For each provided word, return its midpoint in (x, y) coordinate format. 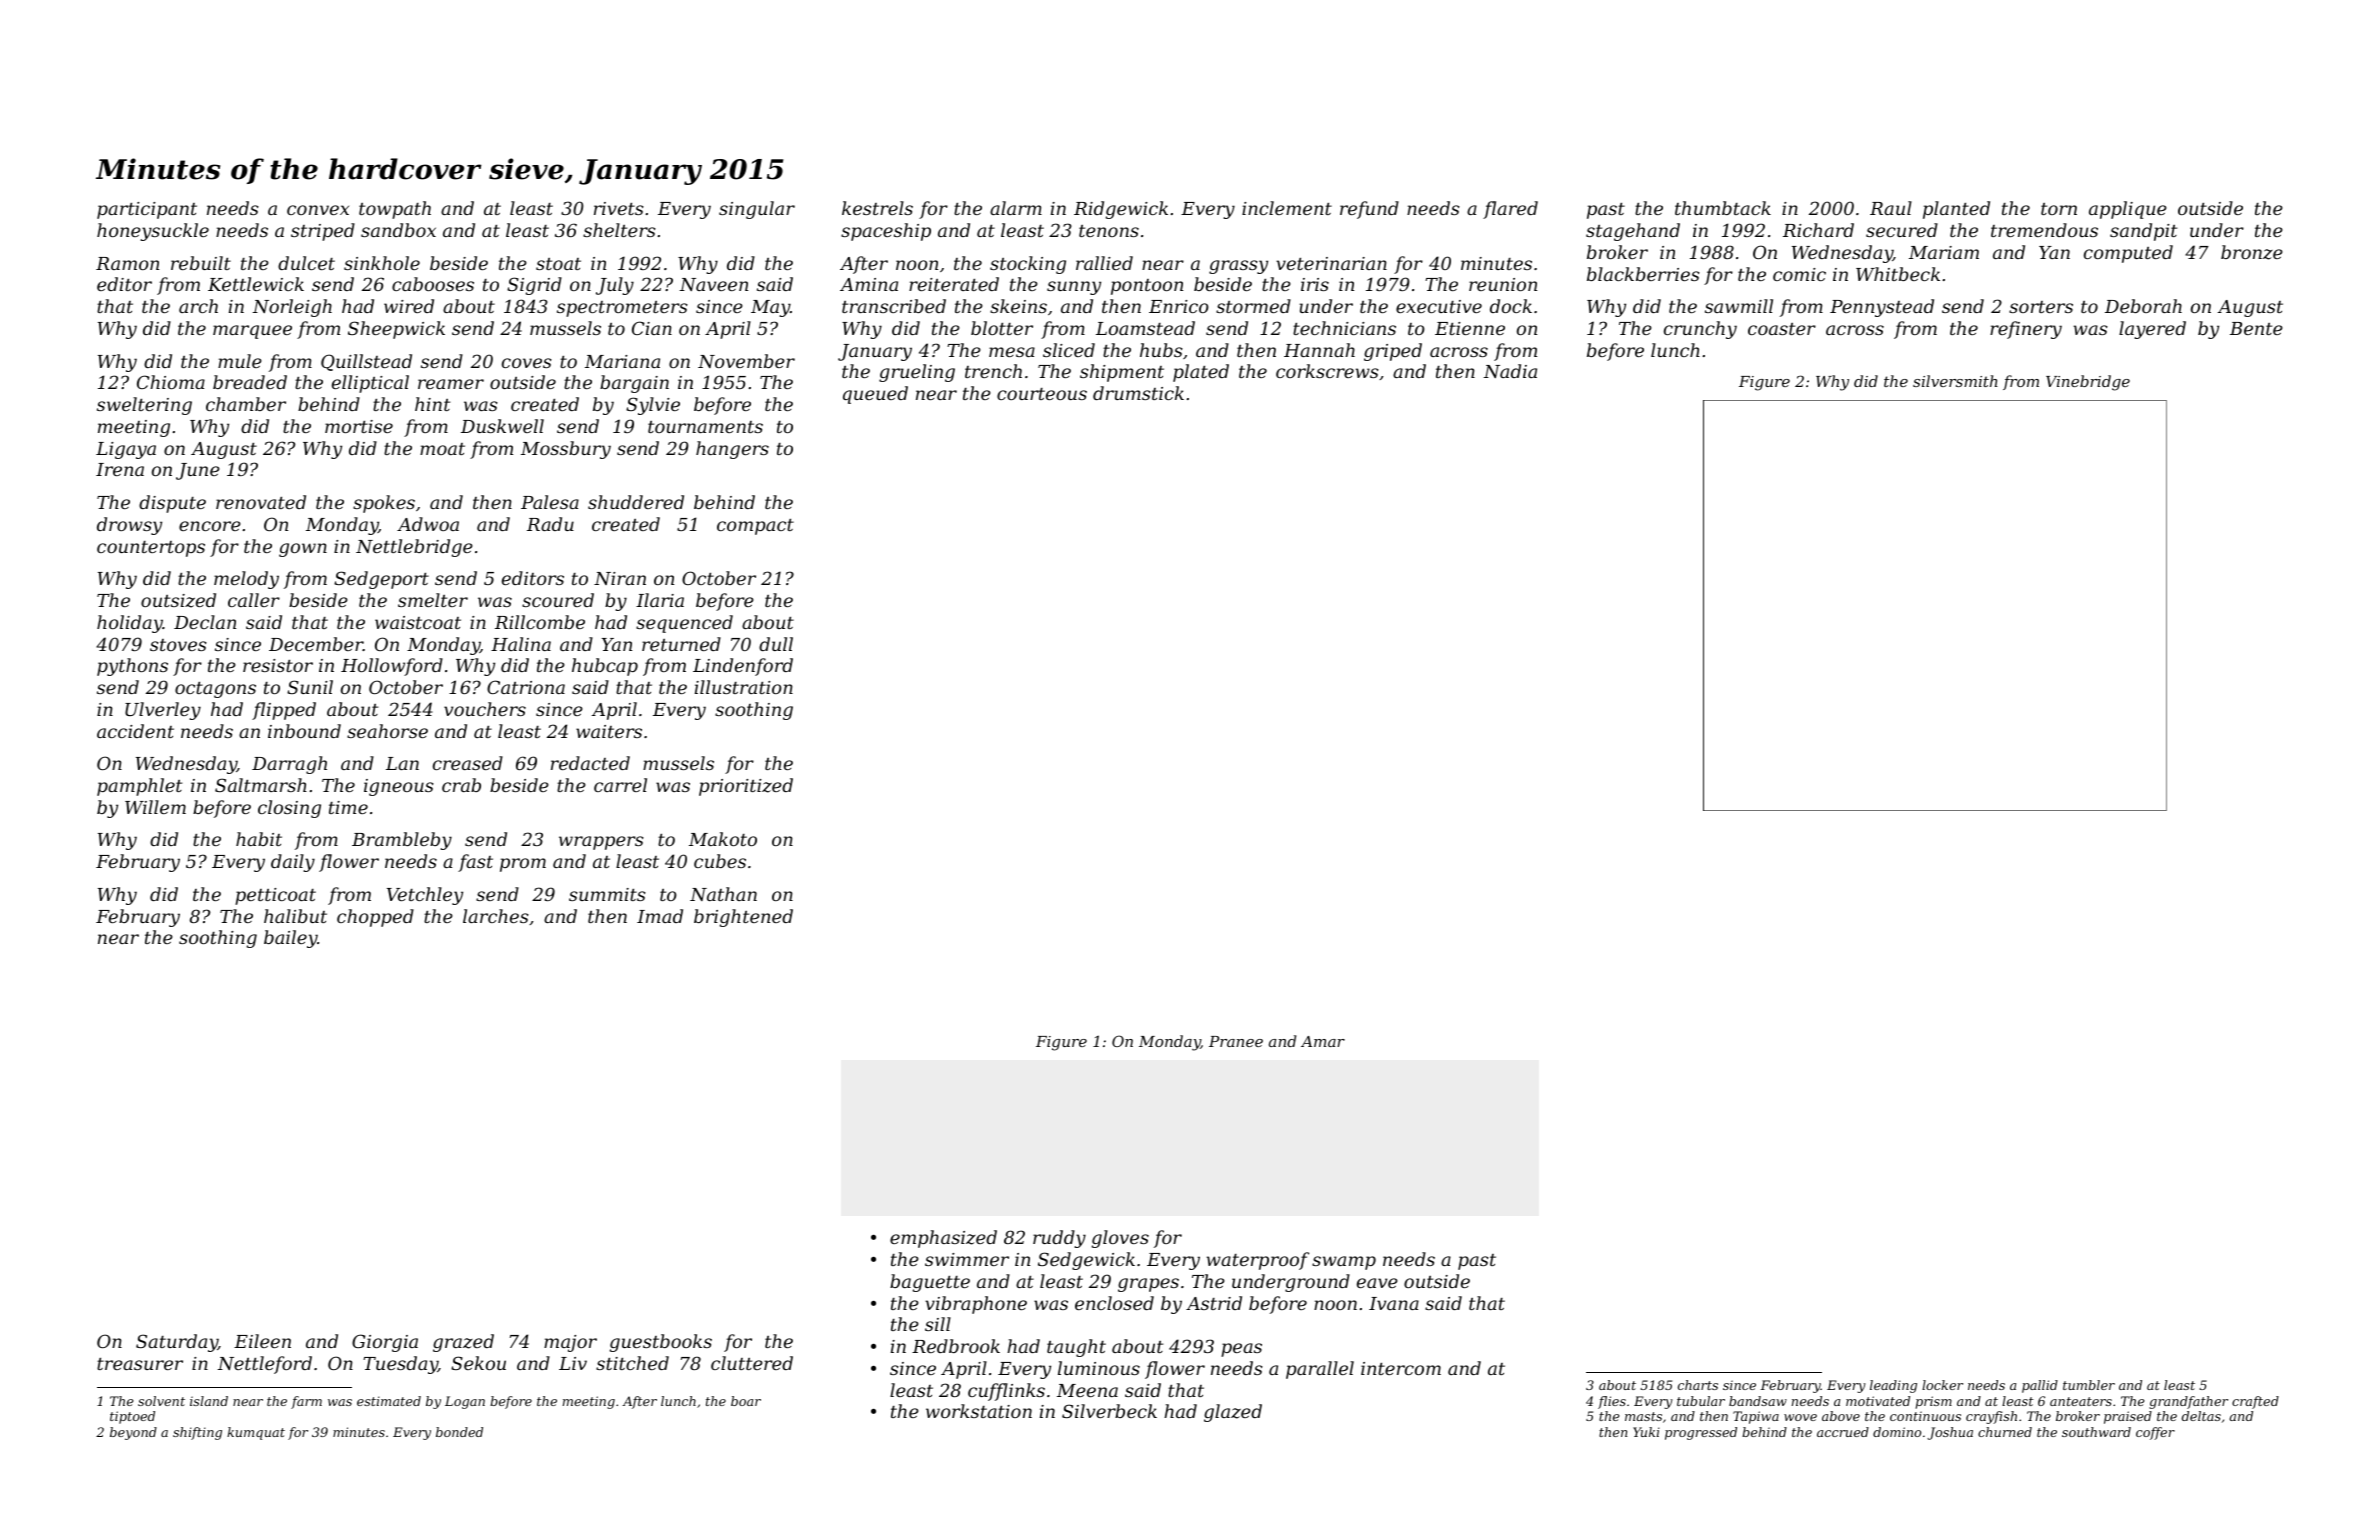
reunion (1503, 284)
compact (755, 527)
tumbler (2089, 1385)
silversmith (1955, 381)
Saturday (177, 1343)
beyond (133, 1433)
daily (293, 863)
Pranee (1236, 1041)
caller (254, 600)
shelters (619, 230)
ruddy (1059, 1239)
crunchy (1700, 330)
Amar (1323, 1041)
